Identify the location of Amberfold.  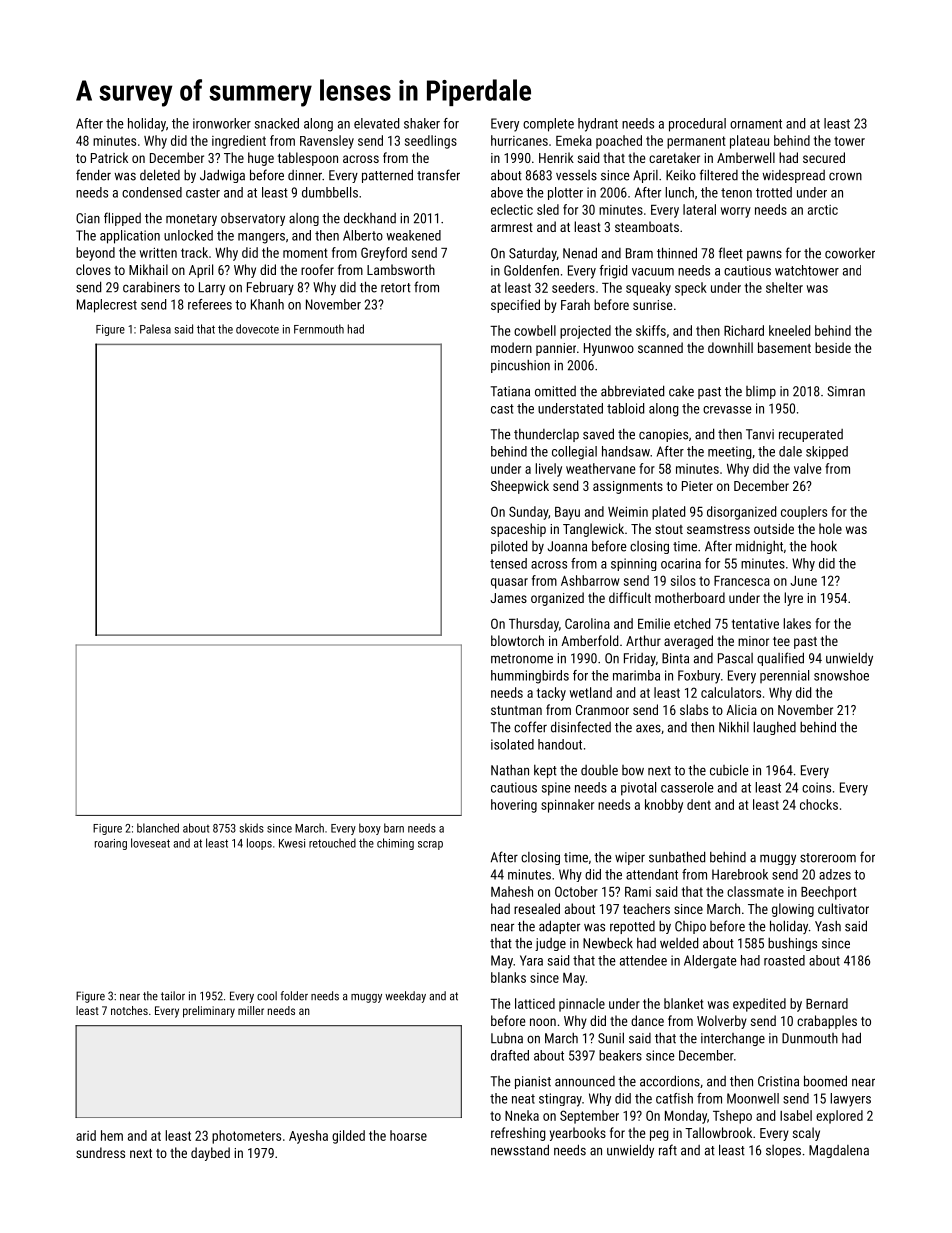
(589, 640).
